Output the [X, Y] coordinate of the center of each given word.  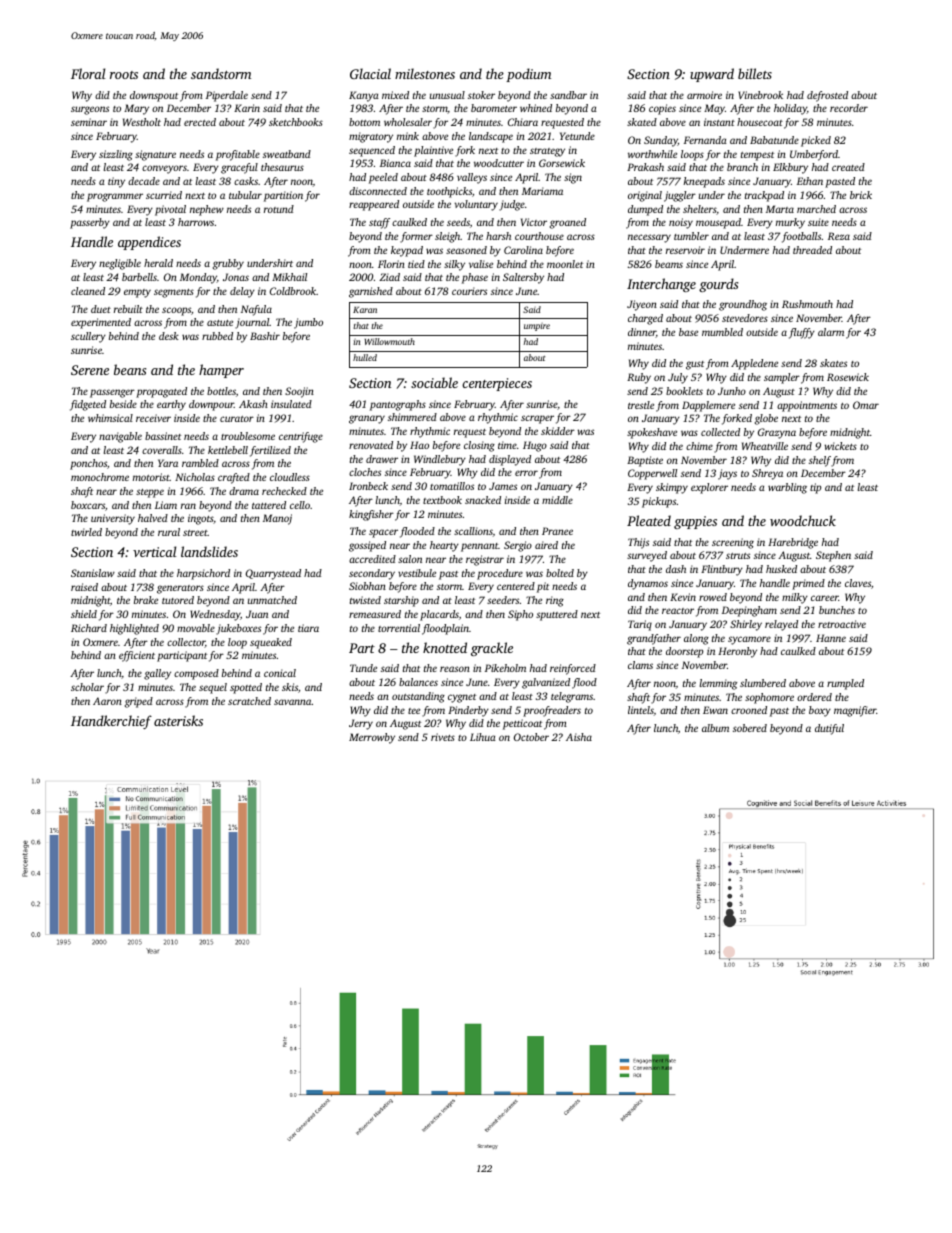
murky [790, 223]
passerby [90, 223]
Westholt [142, 122]
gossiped [367, 546]
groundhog [743, 305]
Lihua [483, 737]
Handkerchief [111, 722]
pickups [659, 502]
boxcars [88, 505]
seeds [458, 222]
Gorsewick [562, 163]
